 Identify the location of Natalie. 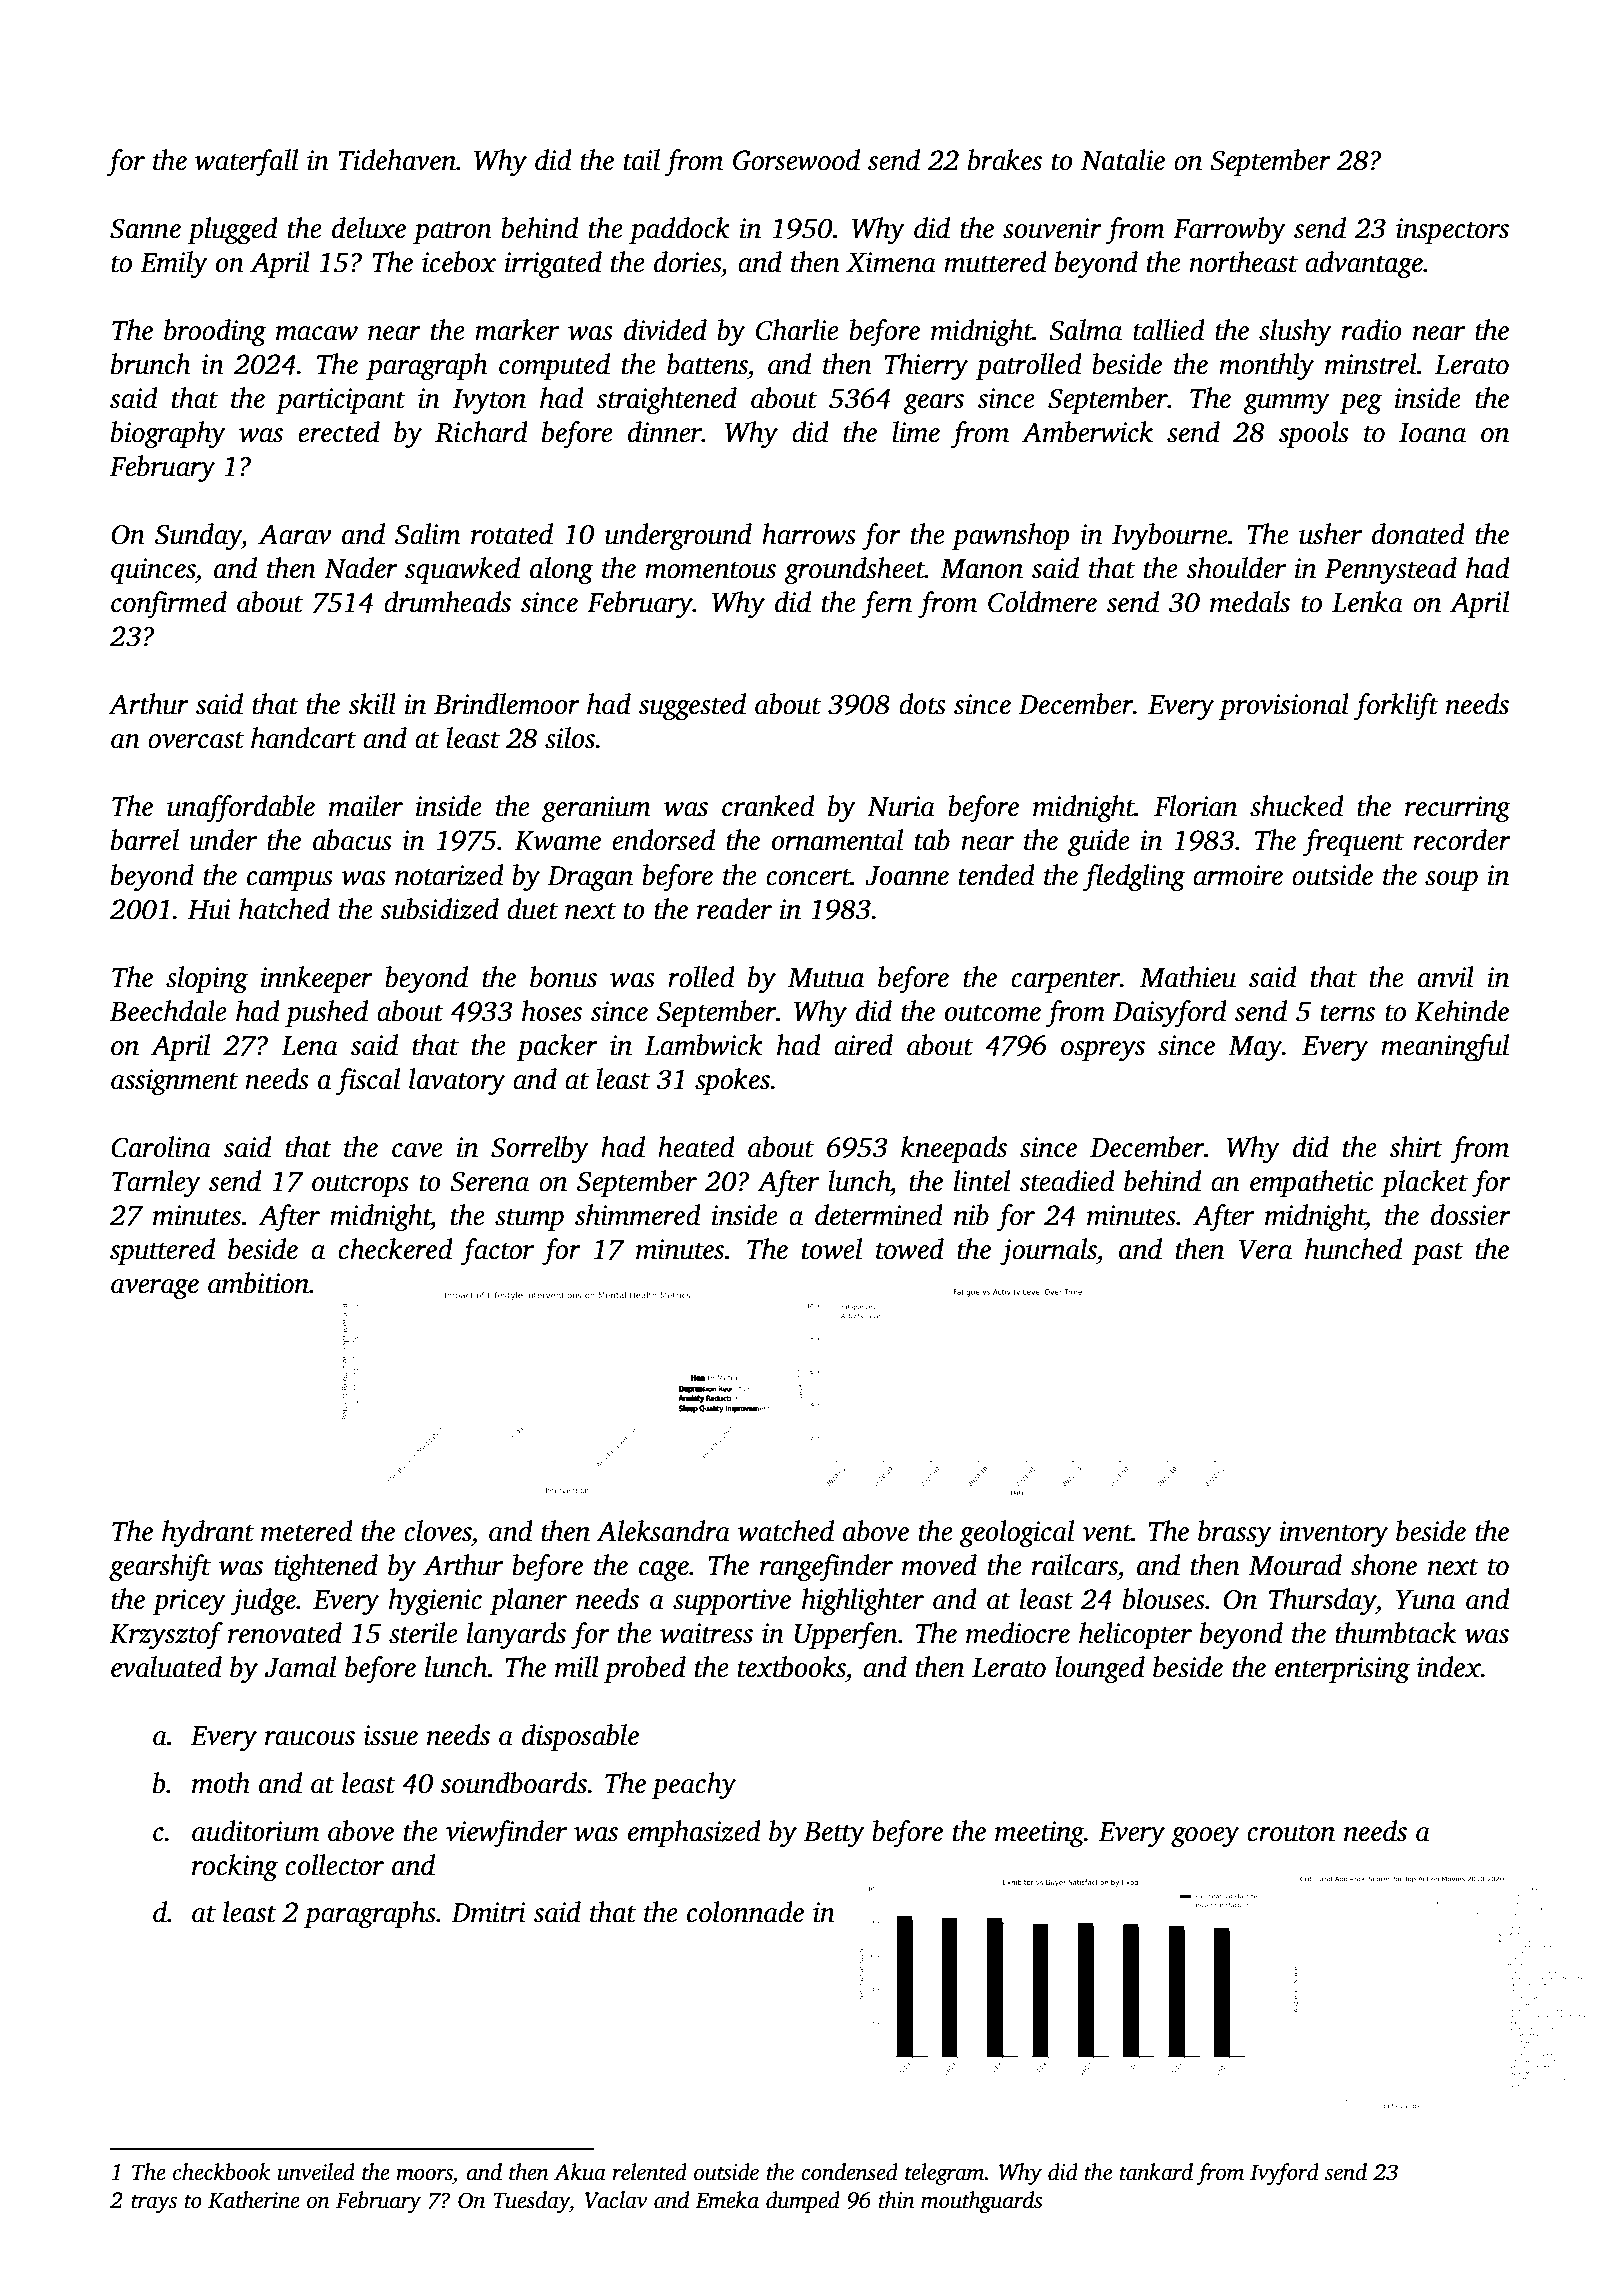
(1123, 160).
